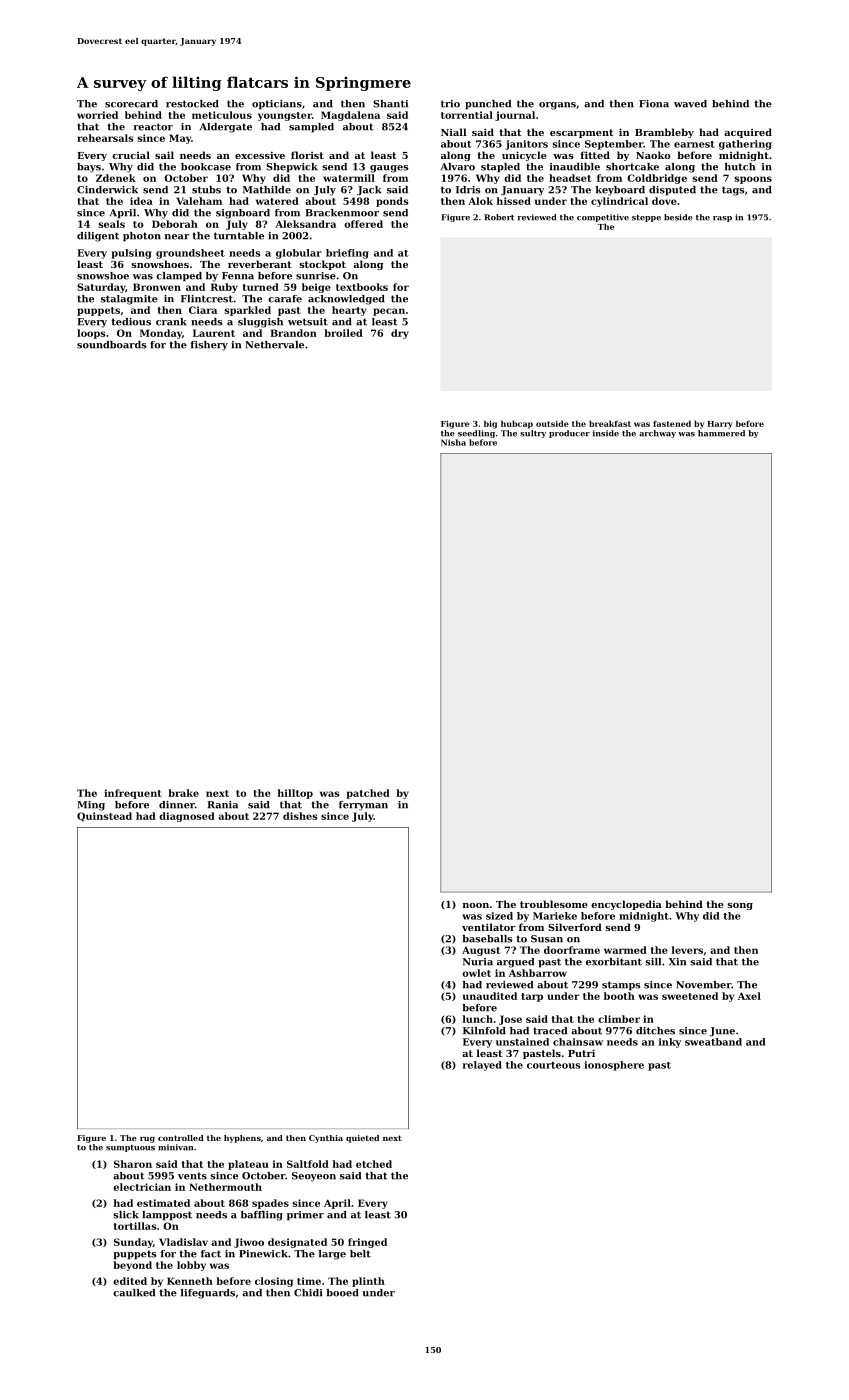 This page has width=849, height=1400. What do you see at coordinates (187, 817) in the page?
I see `diagnosed` at bounding box center [187, 817].
